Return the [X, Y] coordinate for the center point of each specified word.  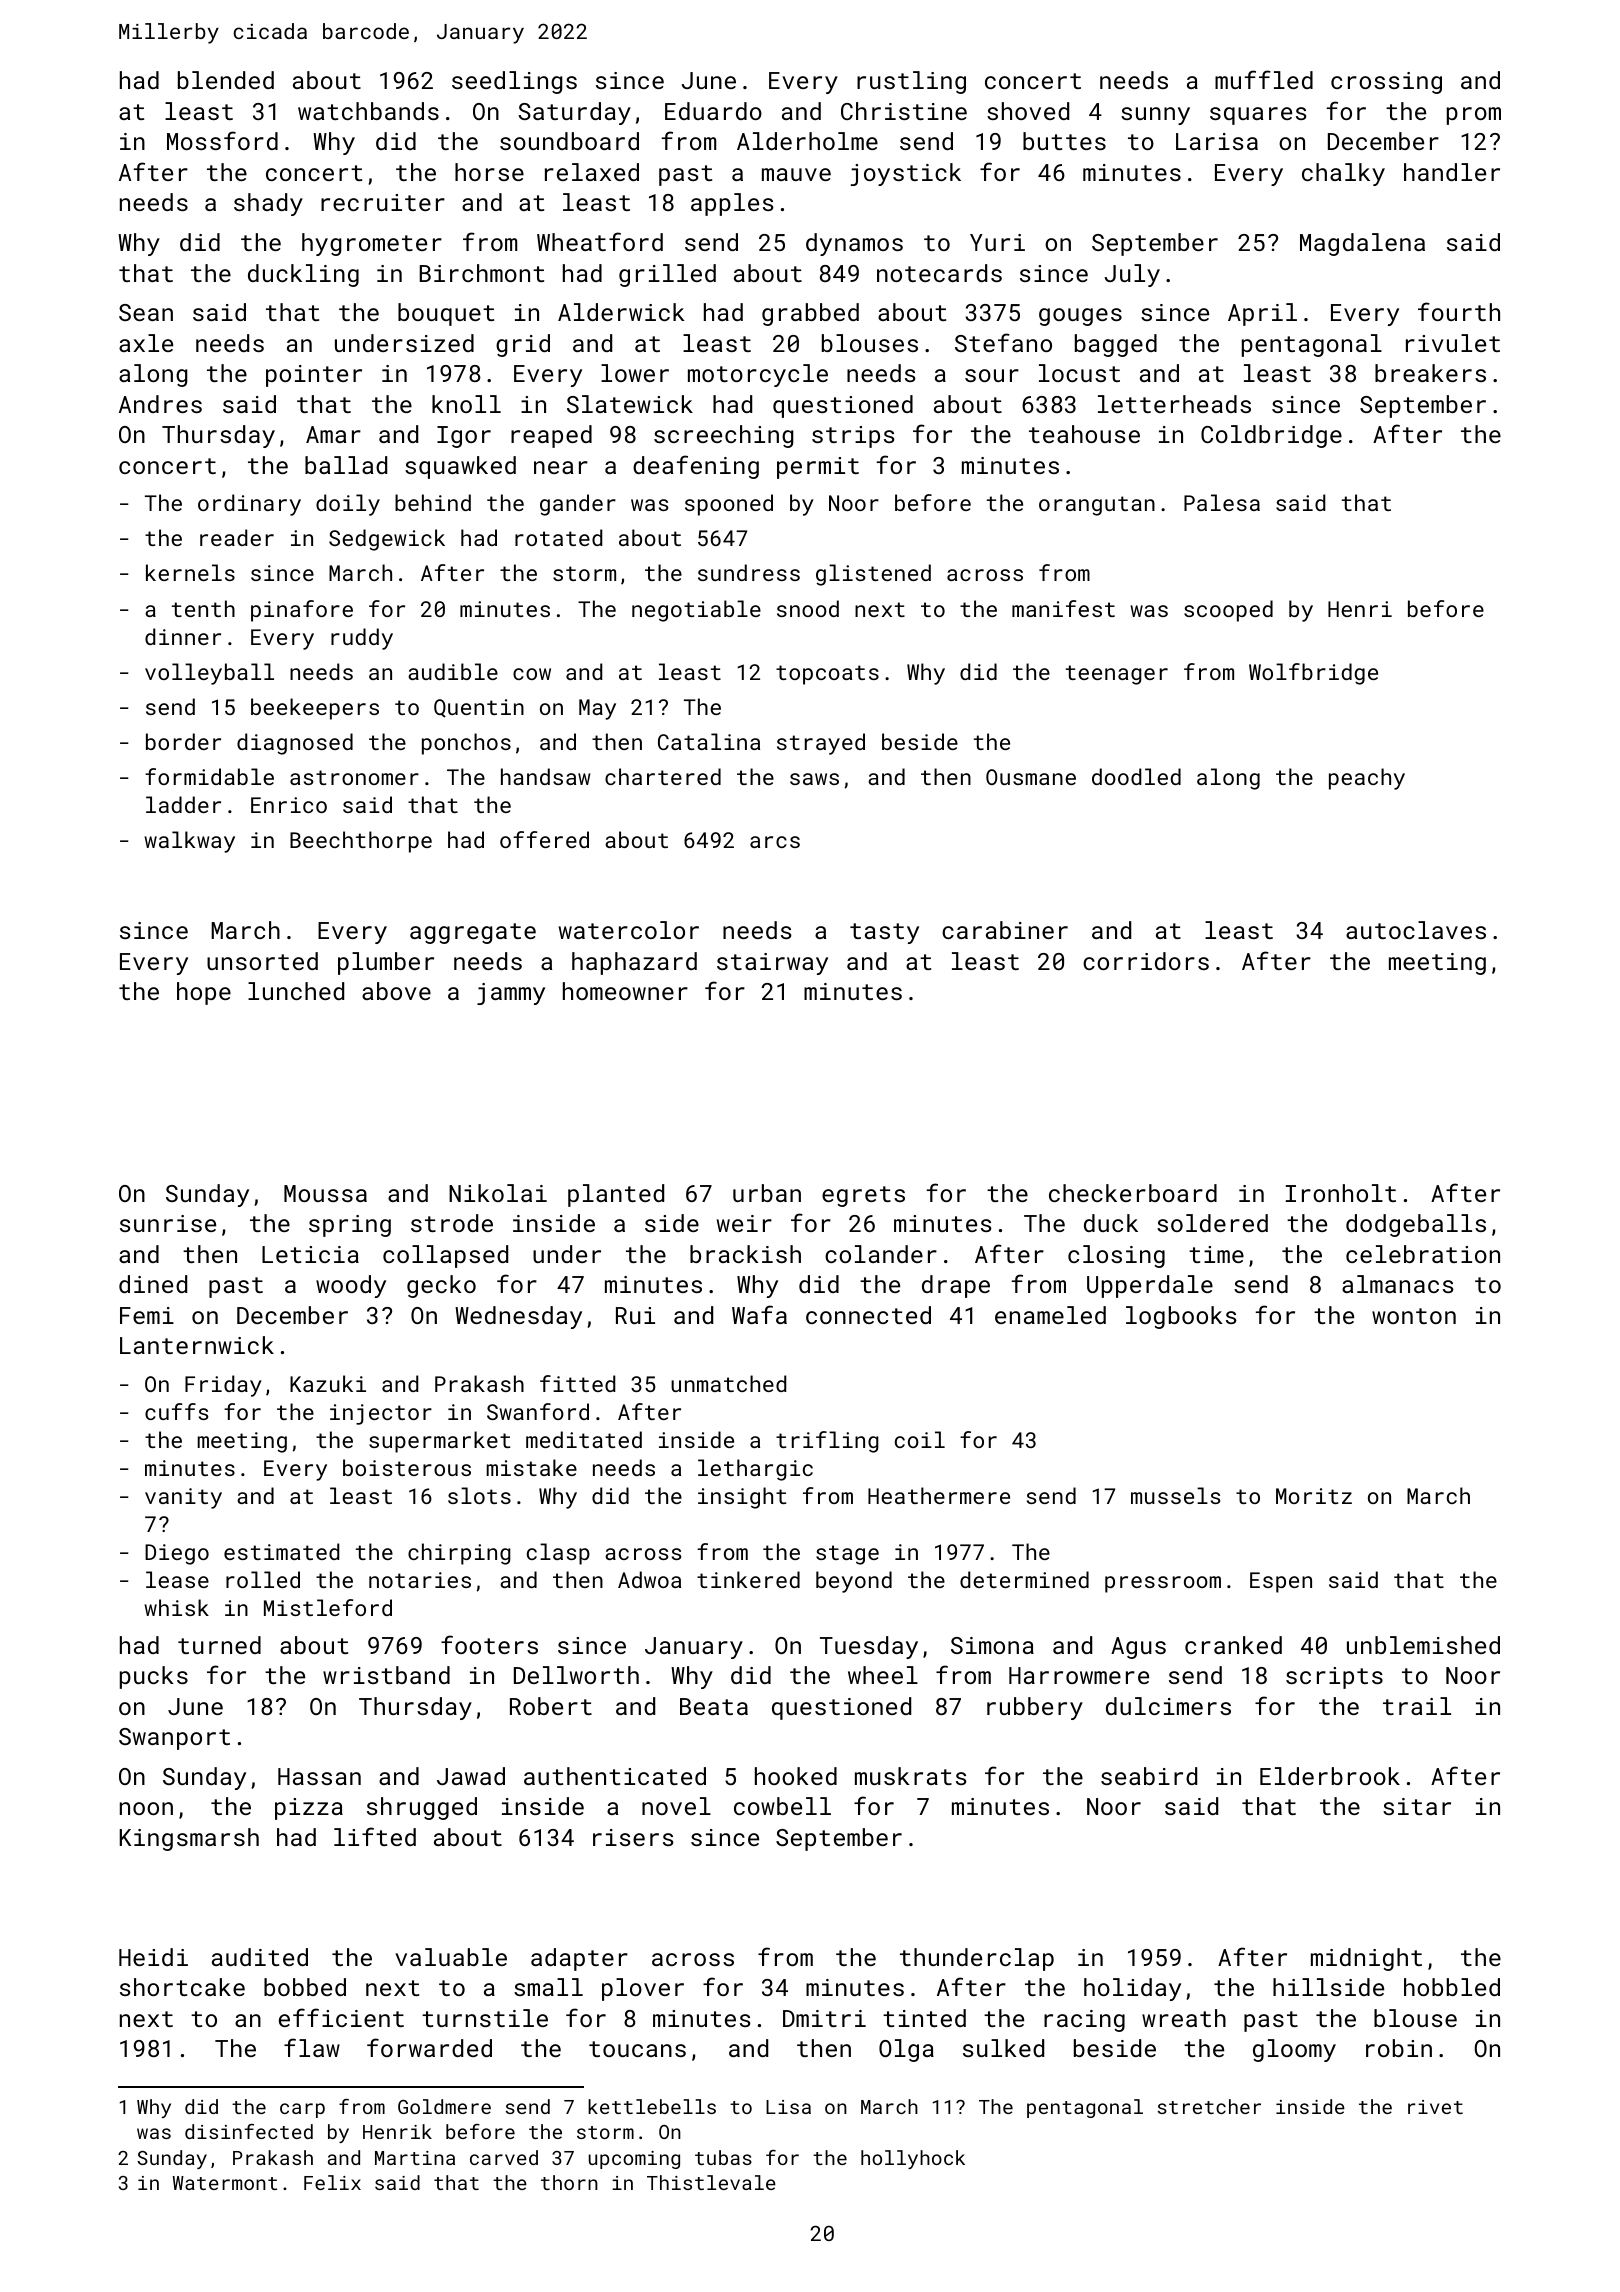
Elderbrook [1330, 1776]
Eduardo [713, 111]
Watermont [225, 2183]
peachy [1367, 779]
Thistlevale [711, 2182]
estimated [281, 1551]
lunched [296, 991]
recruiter [383, 202]
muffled [1264, 79]
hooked [796, 1776]
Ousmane [1031, 777]
